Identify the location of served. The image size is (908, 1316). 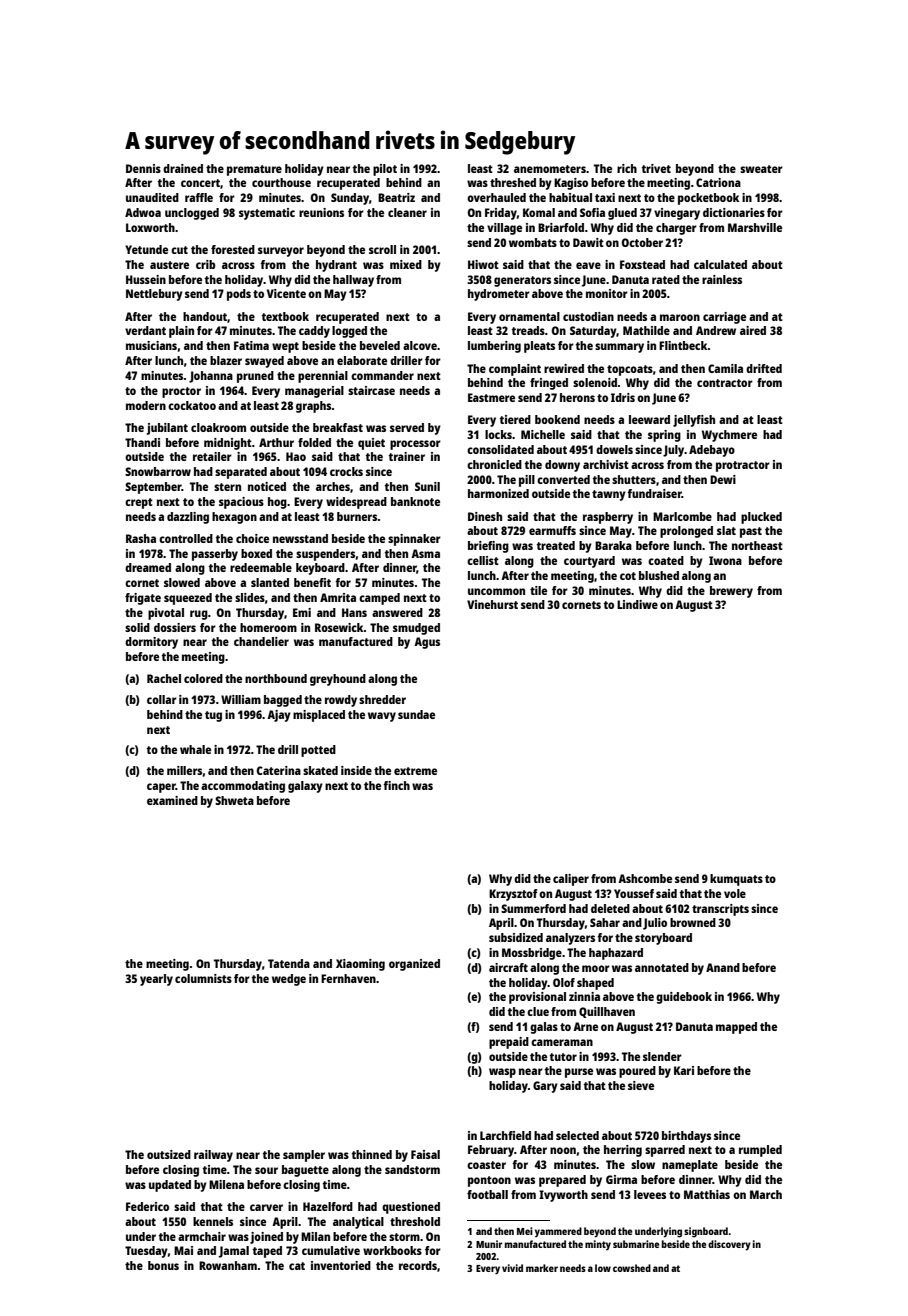
(407, 427).
